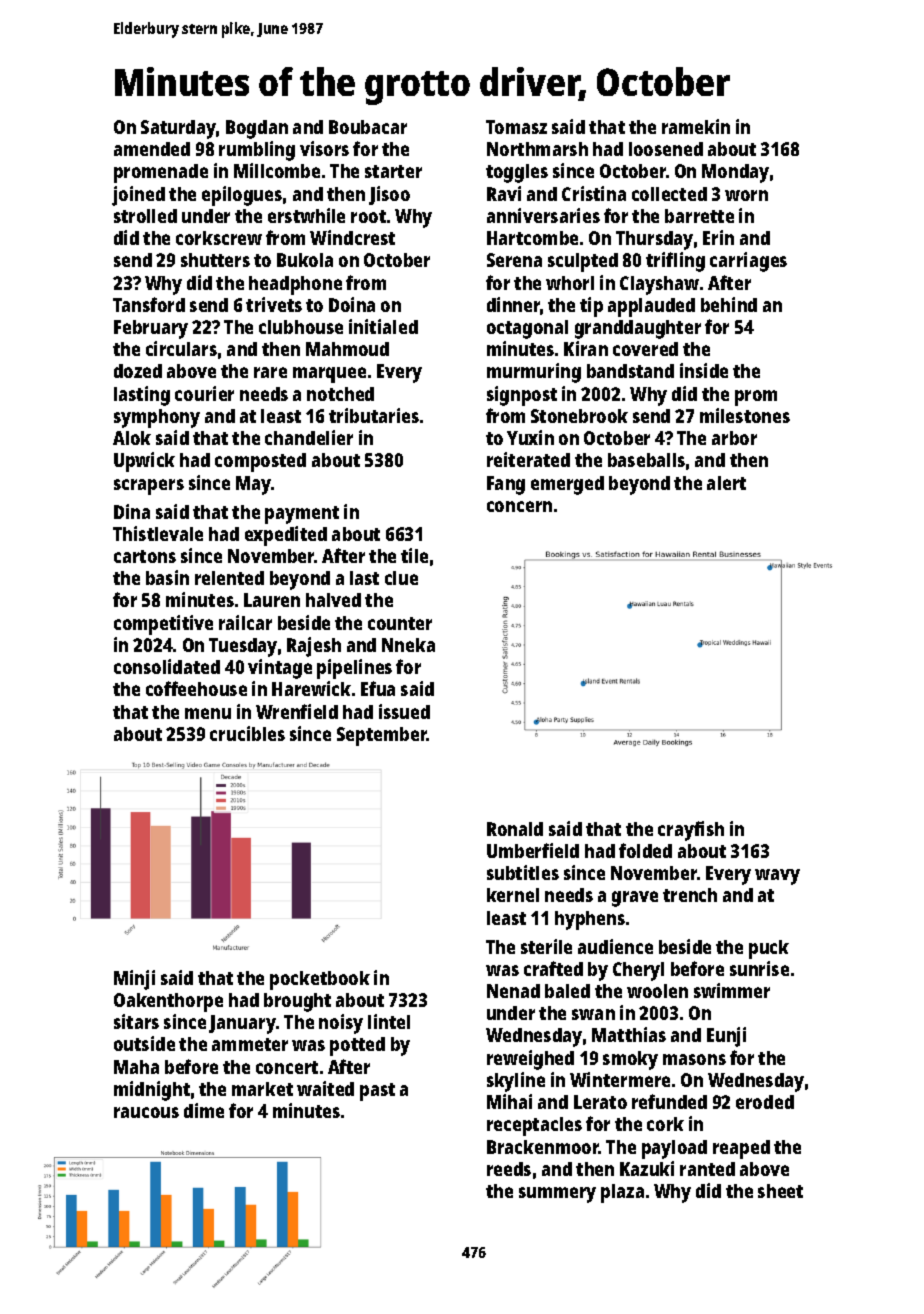 The width and height of the screenshot is (924, 1314). Describe the element at coordinates (168, 1002) in the screenshot. I see `Oakenthorpe` at that location.
